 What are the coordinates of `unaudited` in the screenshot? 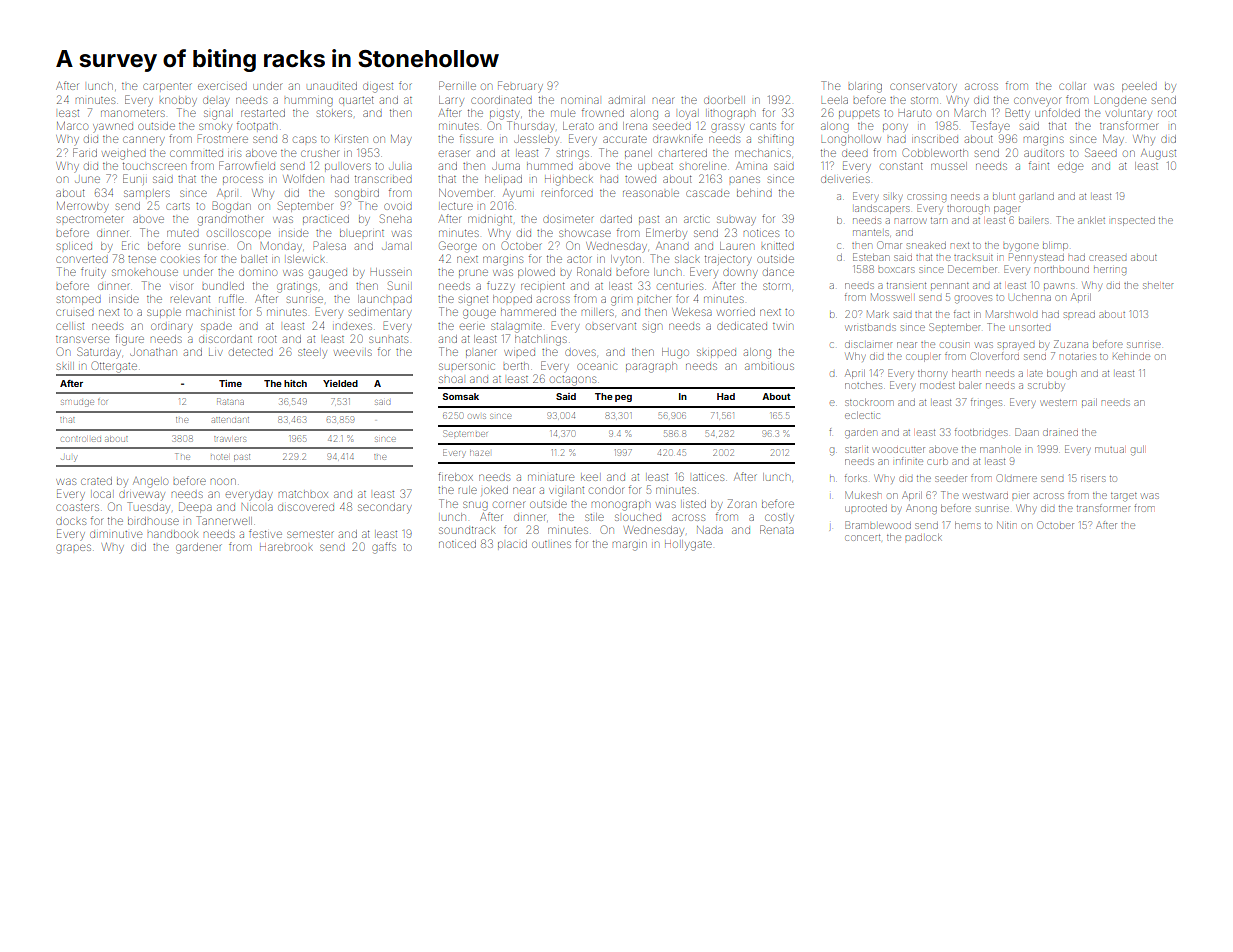 It's located at (332, 86).
